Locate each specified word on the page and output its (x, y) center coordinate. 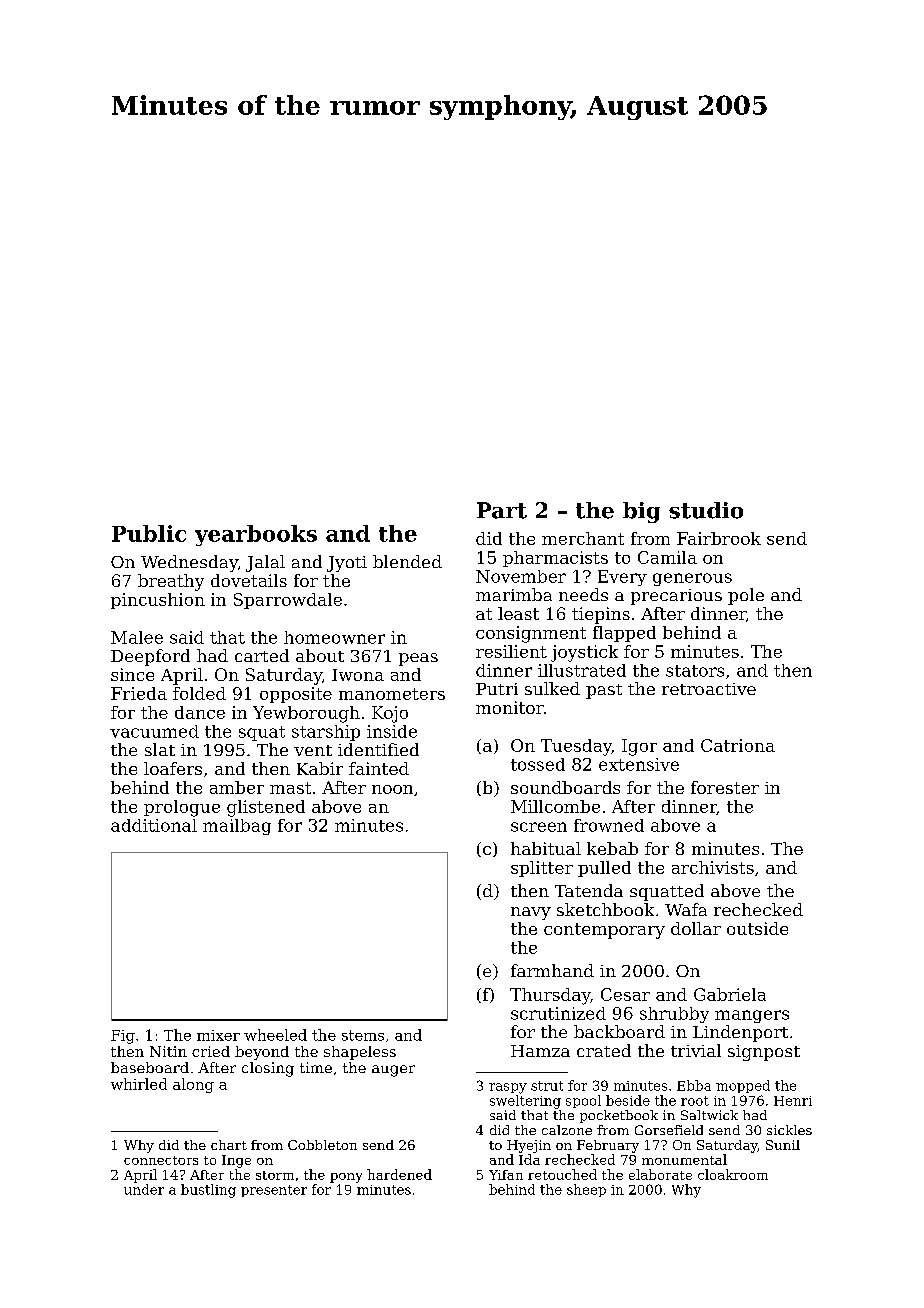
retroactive (709, 689)
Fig (123, 1037)
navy (531, 913)
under (144, 1189)
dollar (696, 928)
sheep (586, 1190)
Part (502, 510)
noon (392, 789)
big (641, 512)
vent (313, 750)
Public (149, 533)
